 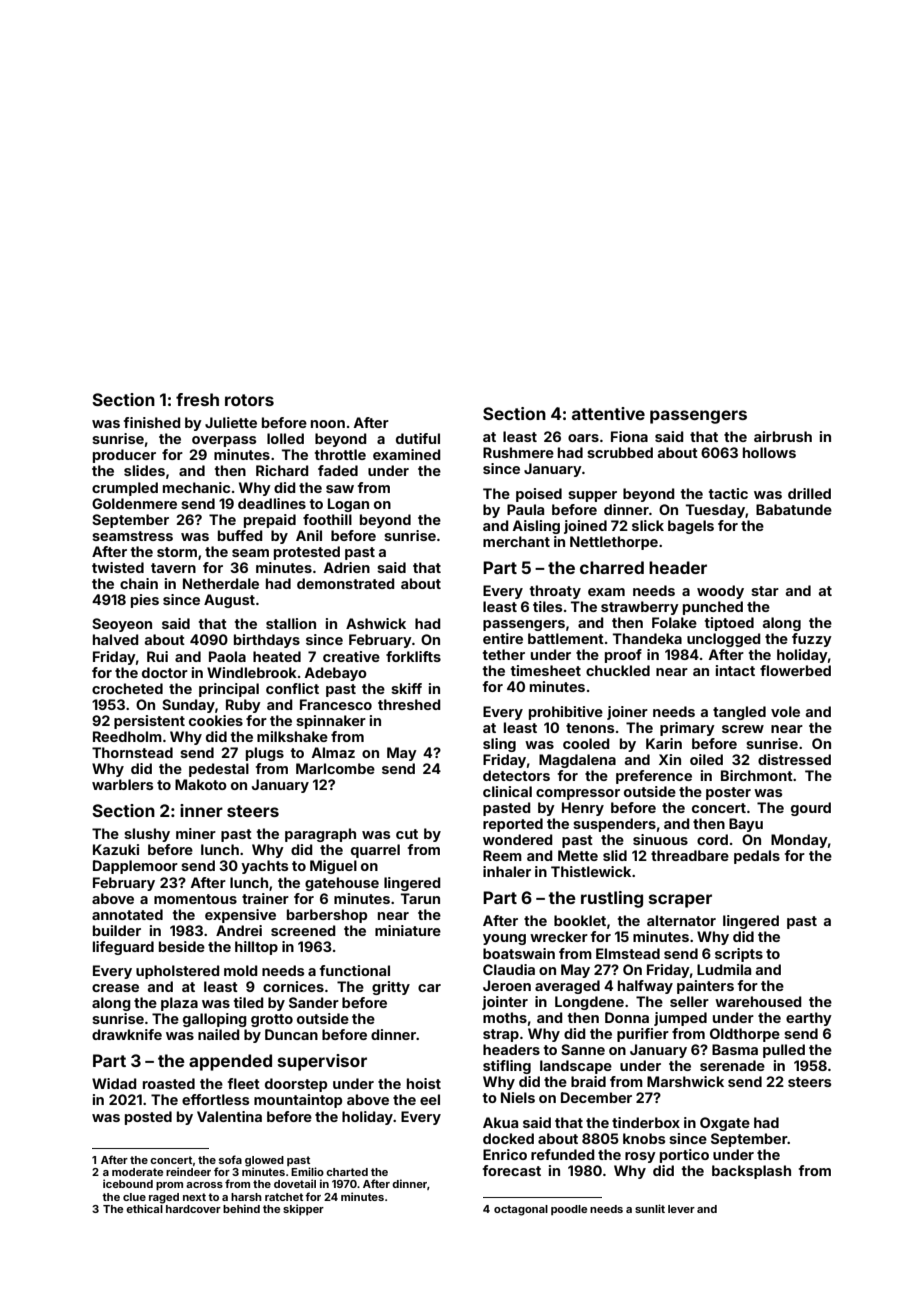 I want to click on Goldenmere, so click(x=134, y=503).
